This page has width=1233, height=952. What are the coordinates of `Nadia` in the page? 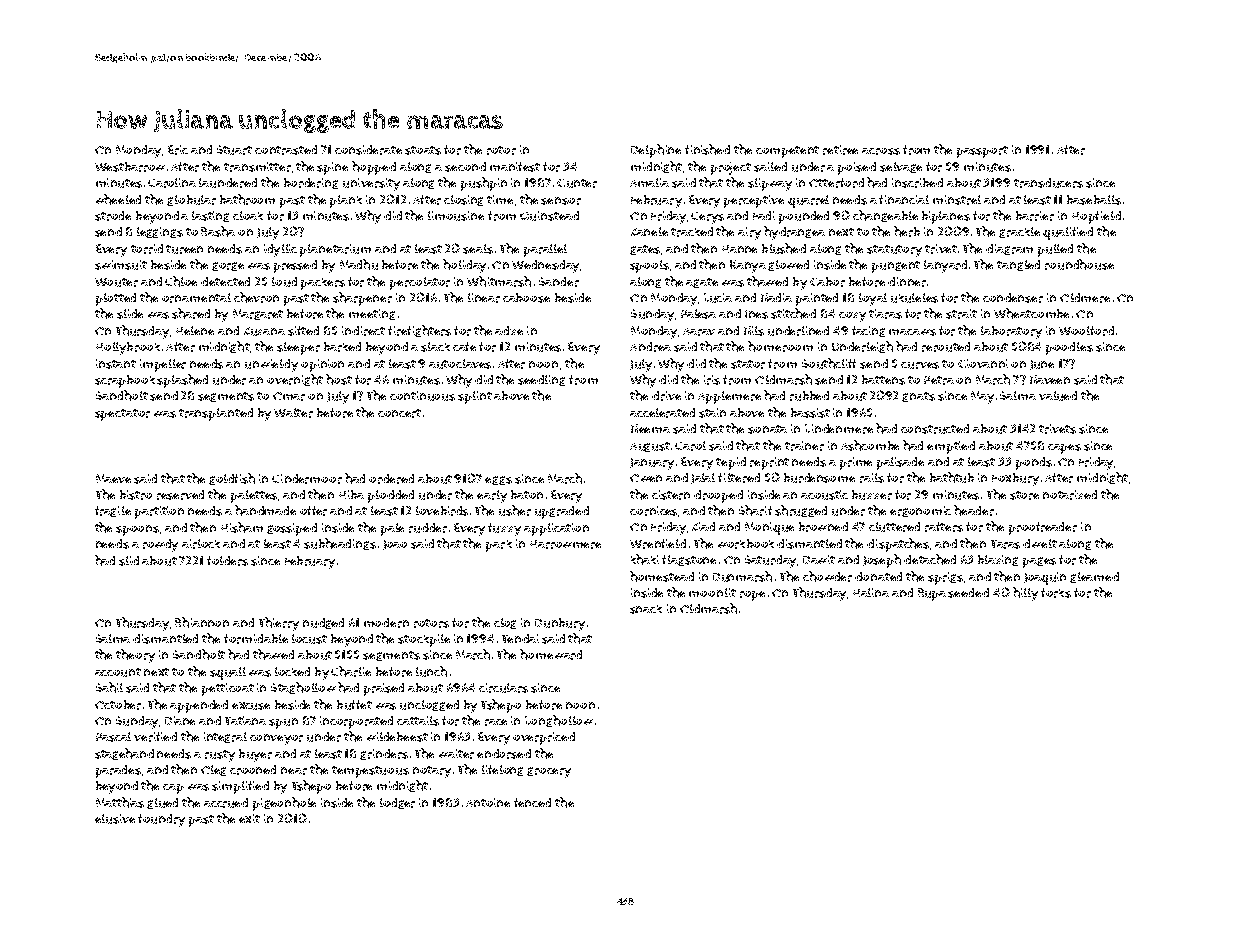 It's located at (776, 297).
